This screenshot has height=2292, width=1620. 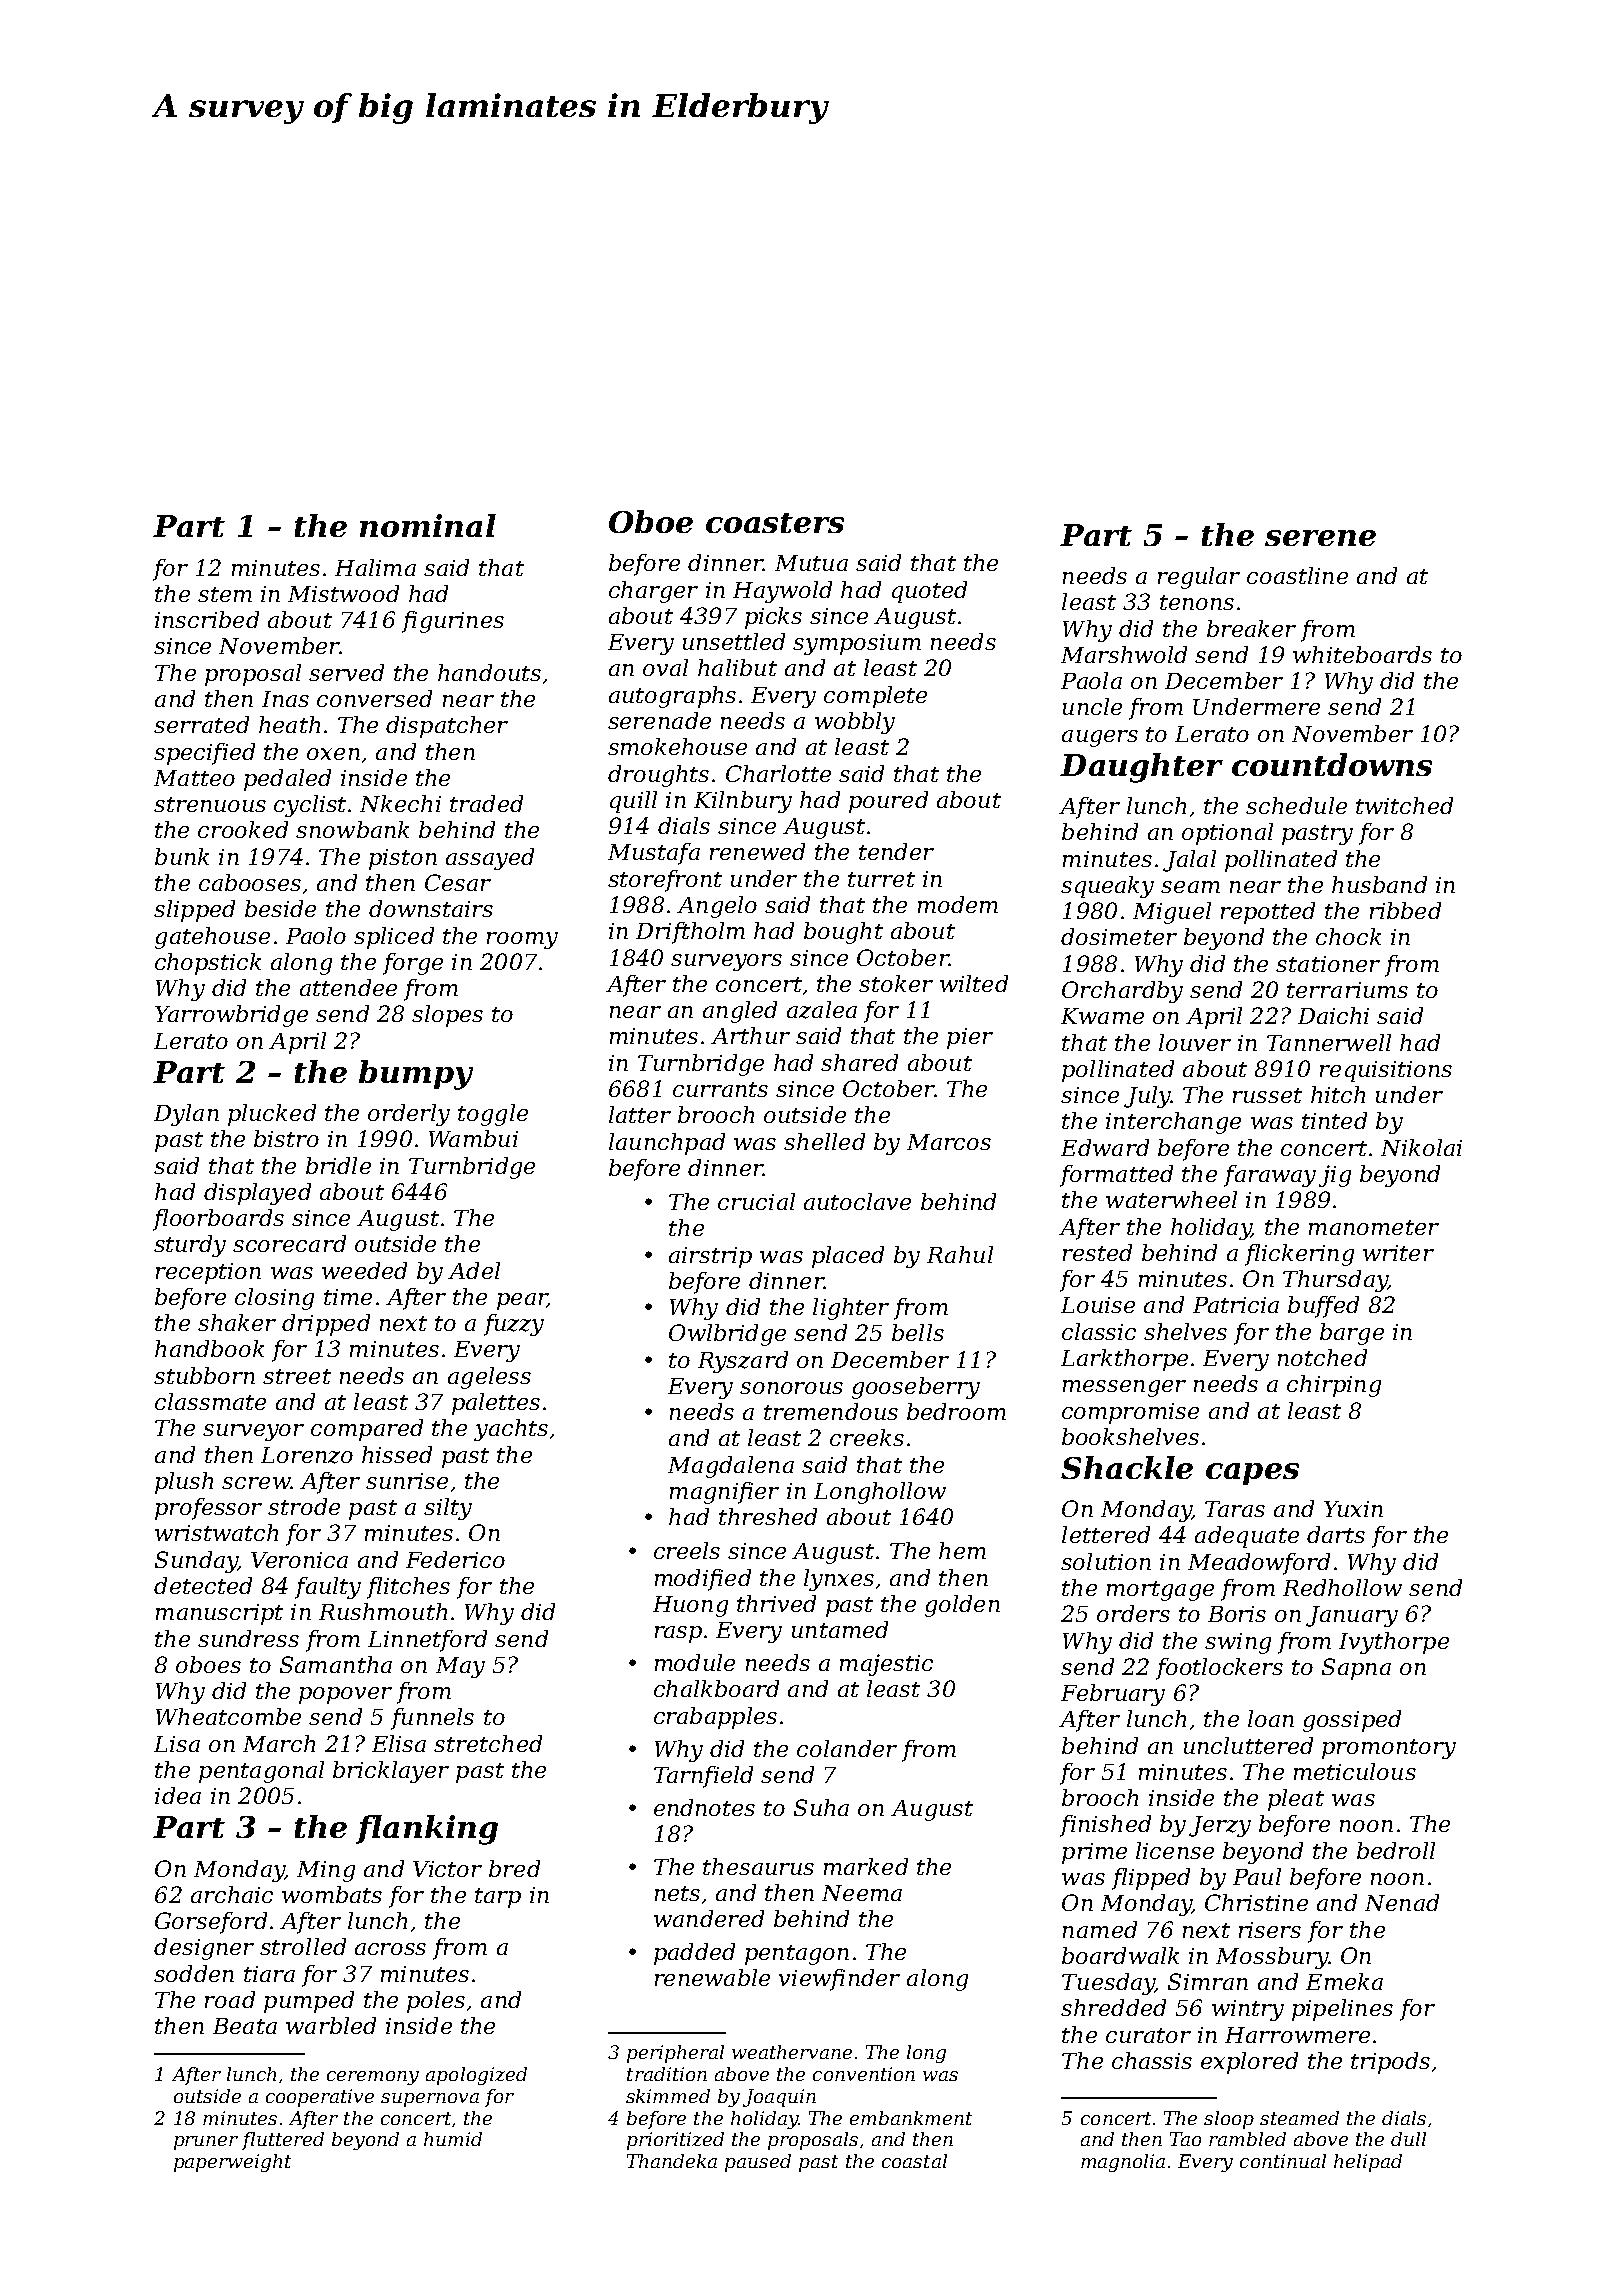 What do you see at coordinates (1320, 538) in the screenshot?
I see `serene` at bounding box center [1320, 538].
